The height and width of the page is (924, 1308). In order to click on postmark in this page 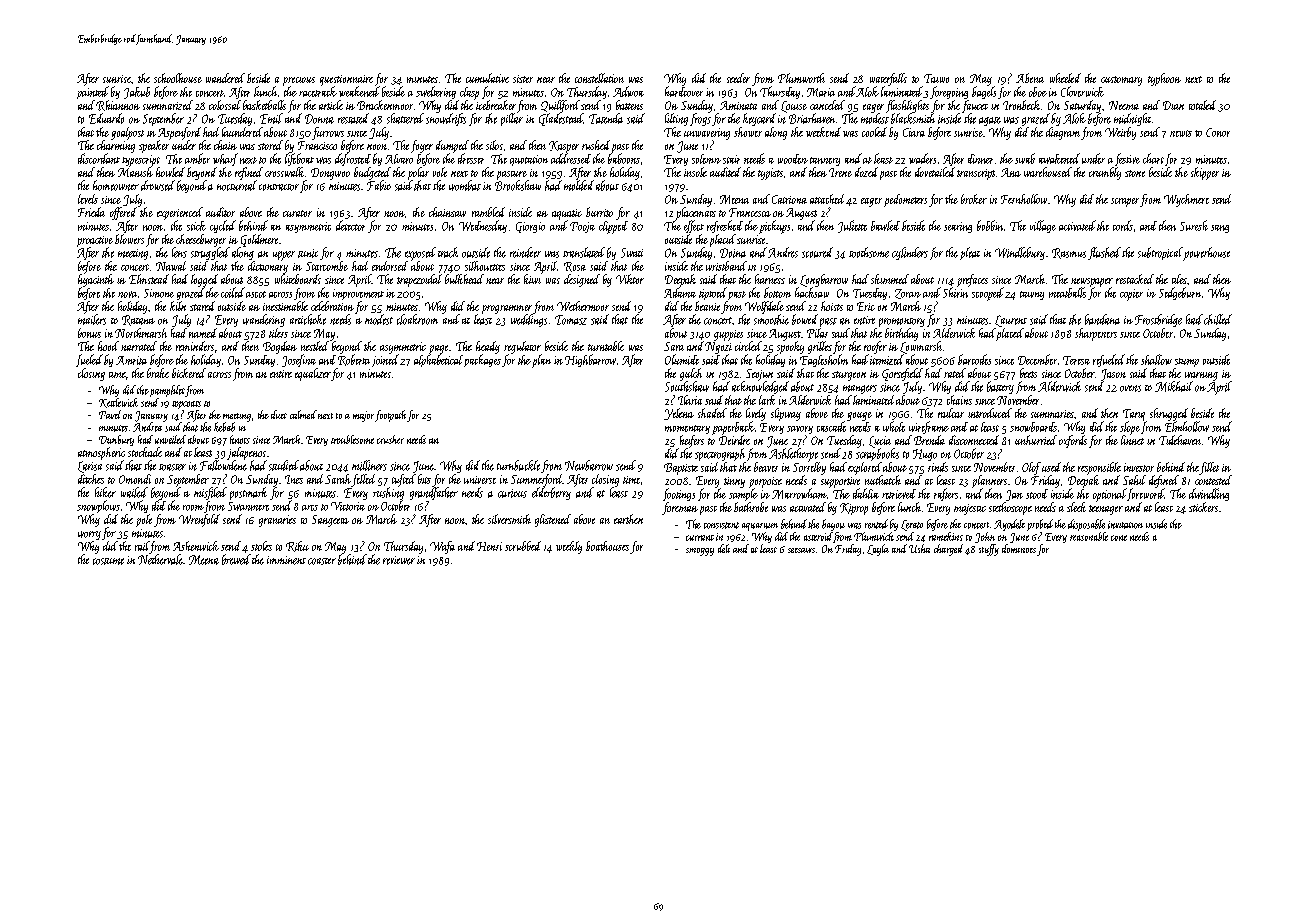, I will do `click(248, 493)`.
